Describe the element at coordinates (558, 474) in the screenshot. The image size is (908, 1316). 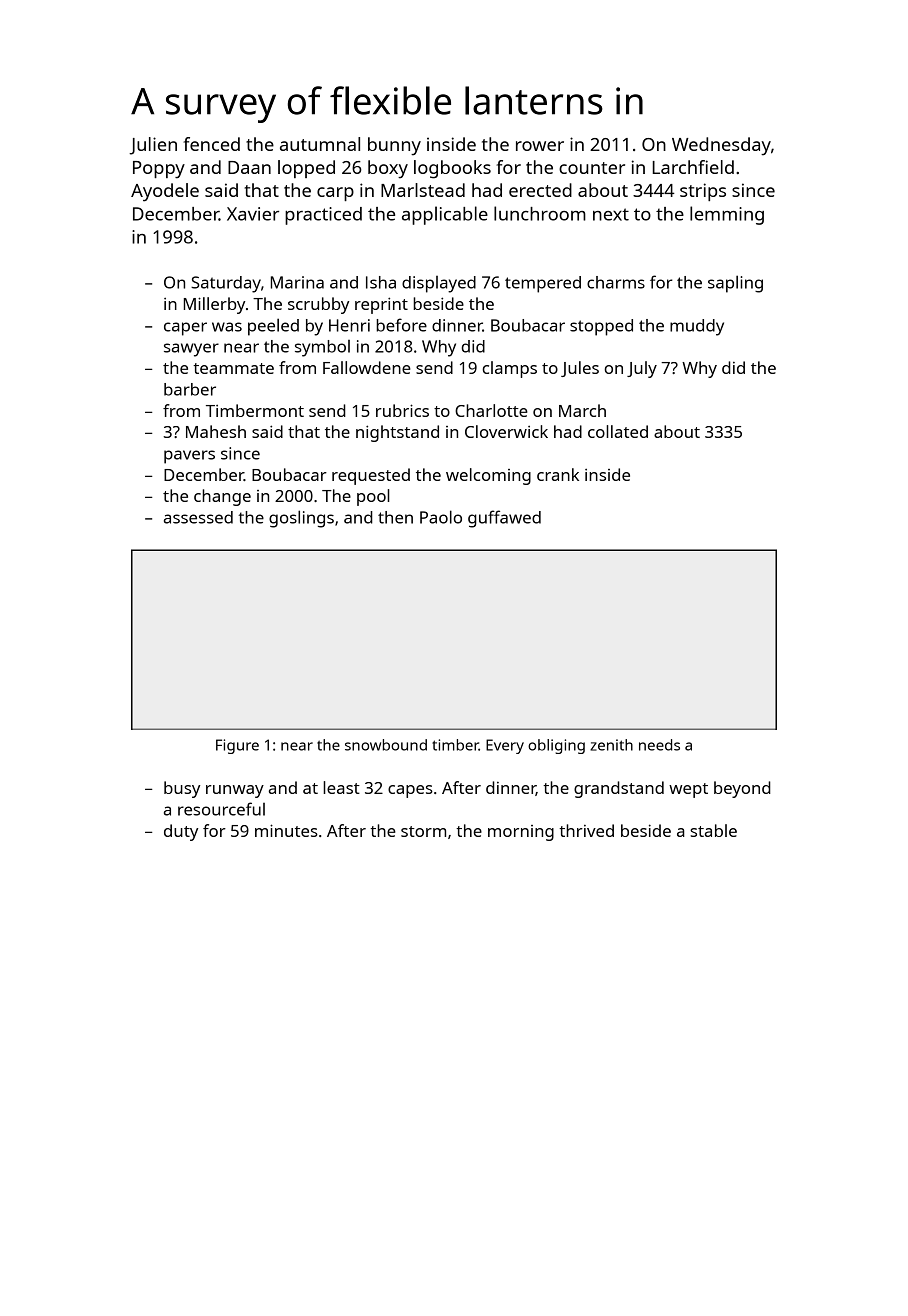
I see `crank` at that location.
